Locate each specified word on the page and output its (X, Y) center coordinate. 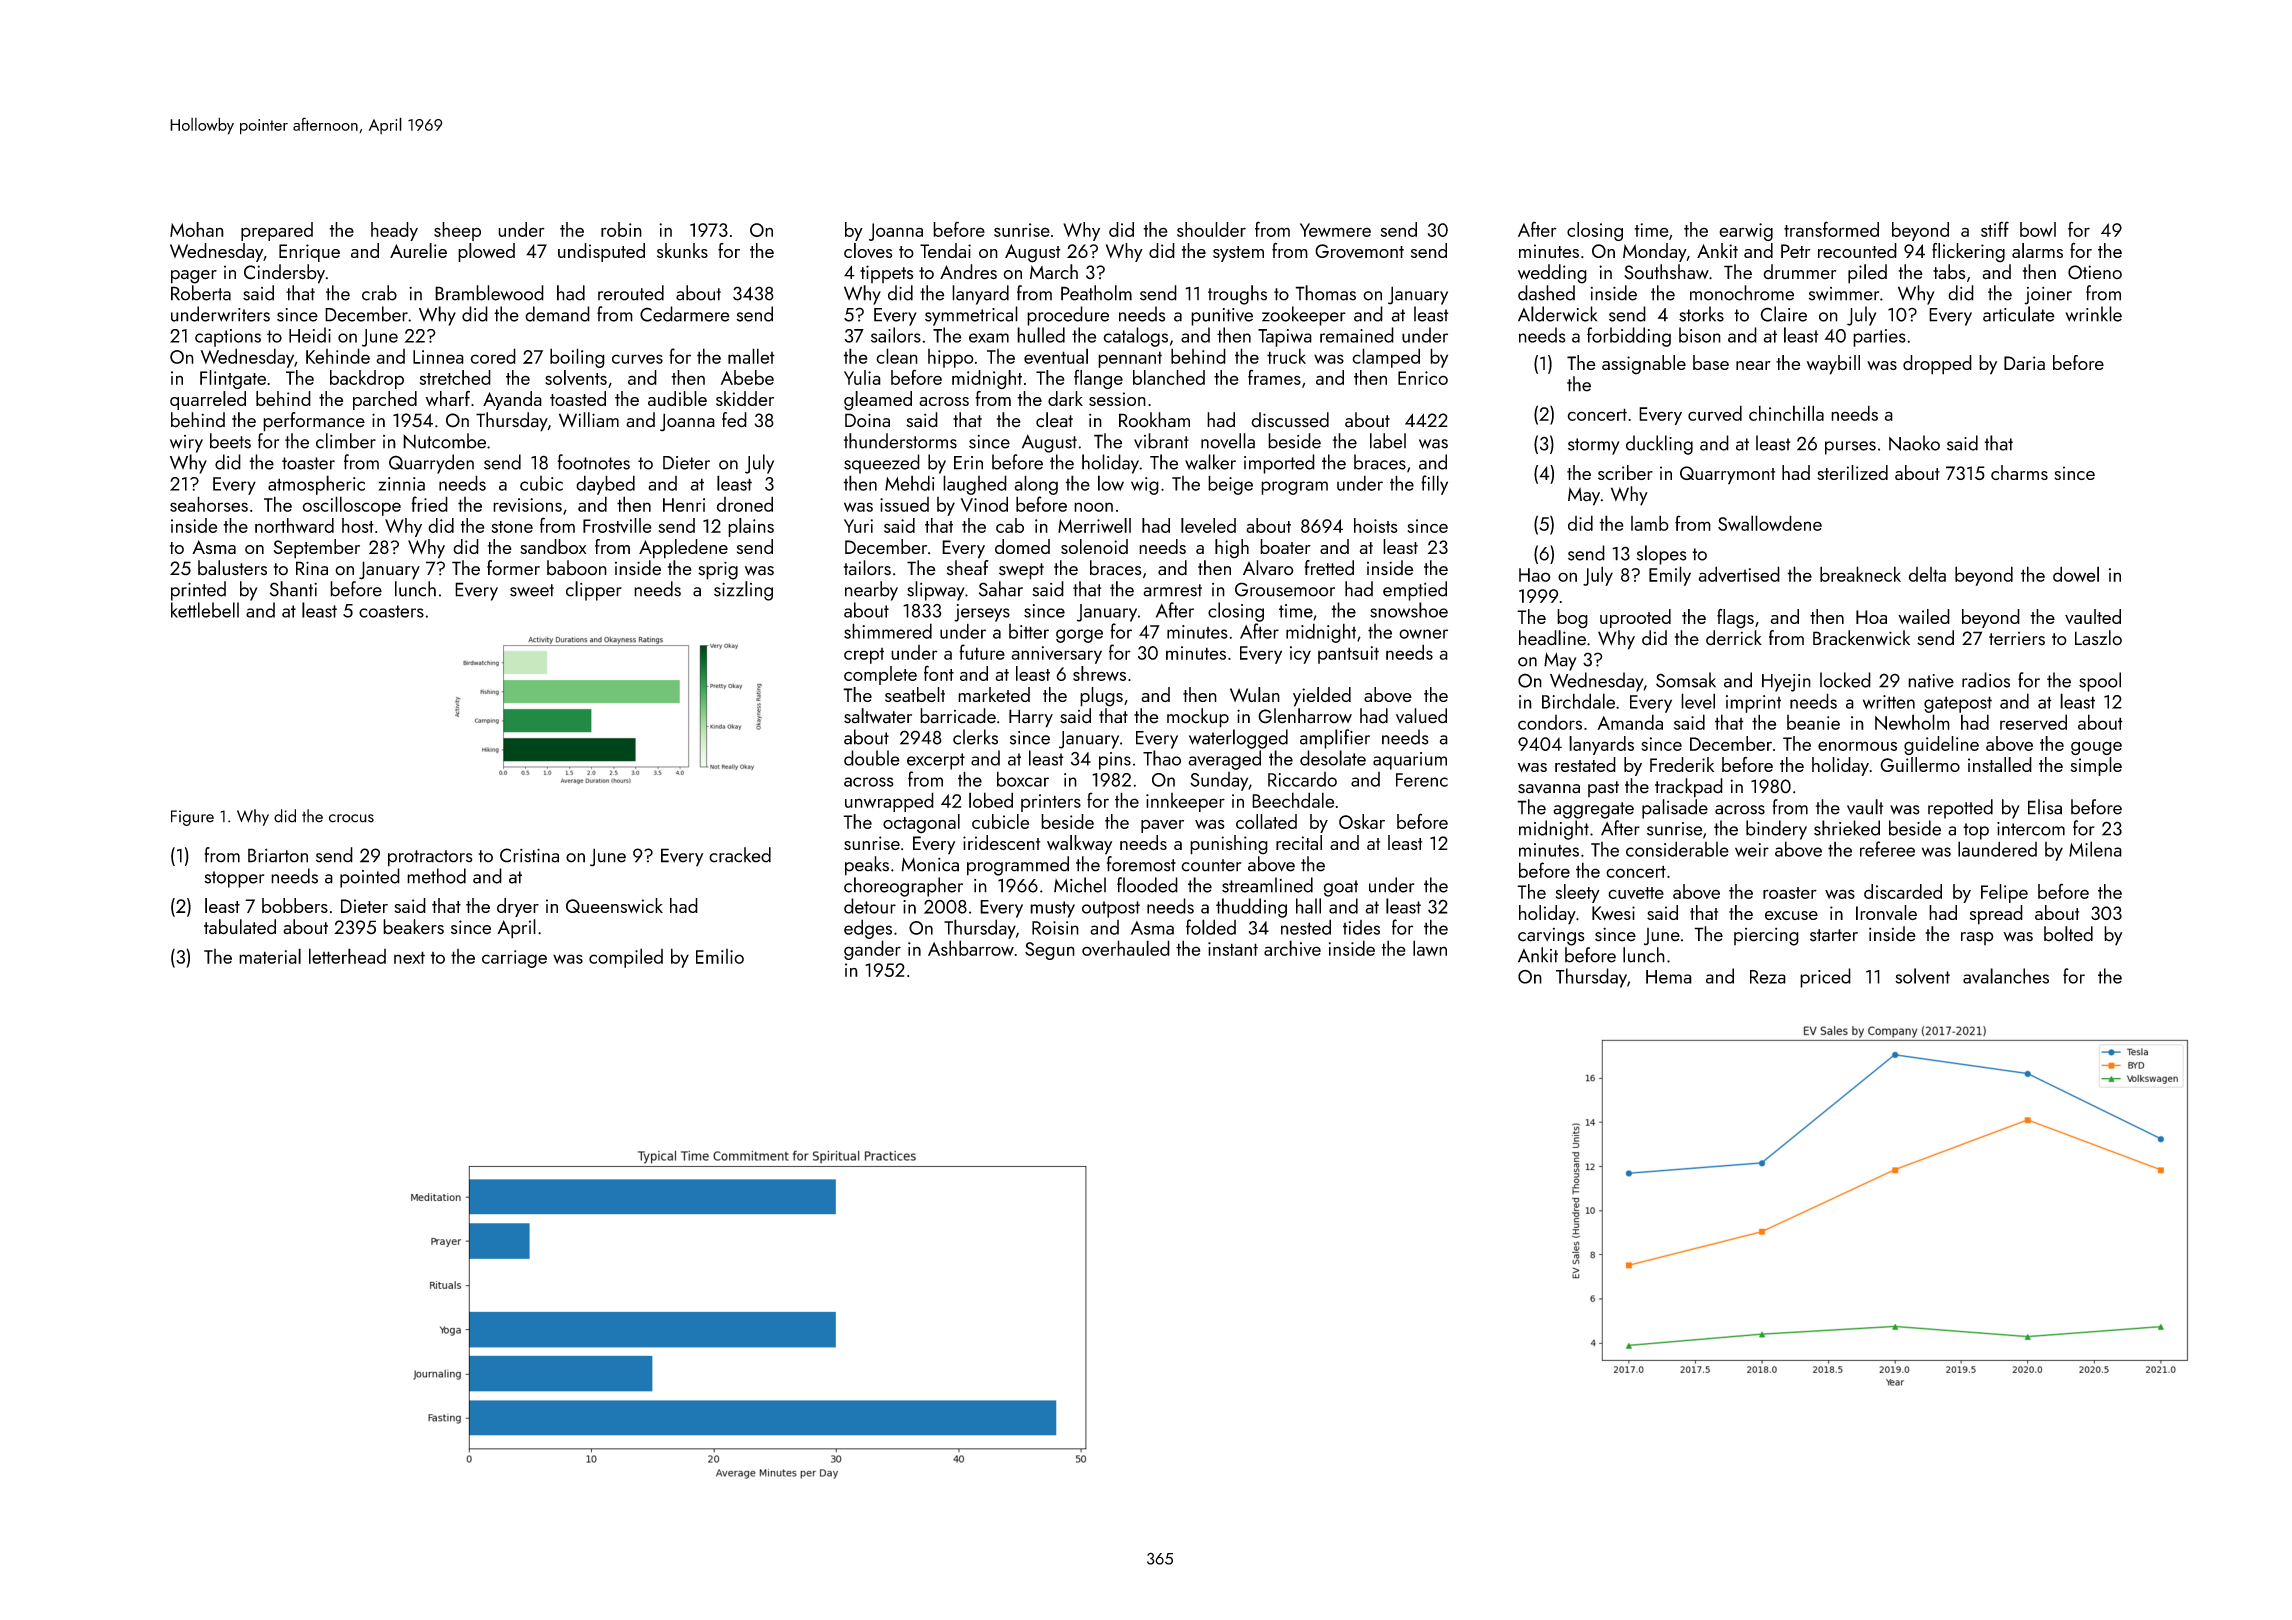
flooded (1147, 885)
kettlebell (205, 610)
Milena (2095, 849)
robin (621, 229)
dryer (518, 907)
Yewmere (1335, 230)
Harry (1031, 718)
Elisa (2045, 807)
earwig (1746, 232)
